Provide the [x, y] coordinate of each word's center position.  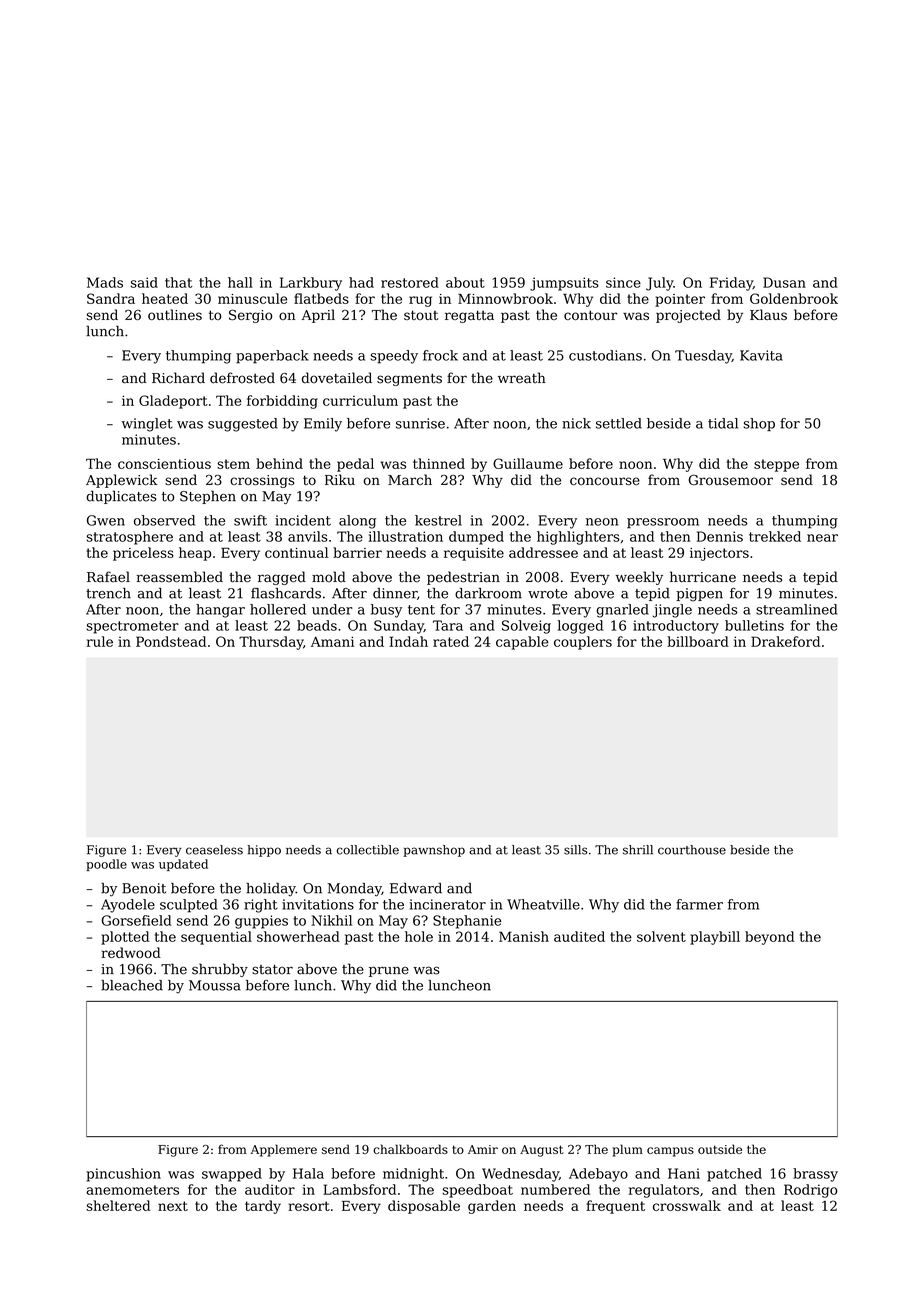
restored [410, 282]
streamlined [796, 609]
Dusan [784, 282]
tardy [263, 1207]
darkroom [488, 593]
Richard [178, 378]
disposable [424, 1207]
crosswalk [687, 1205]
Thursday [271, 643]
